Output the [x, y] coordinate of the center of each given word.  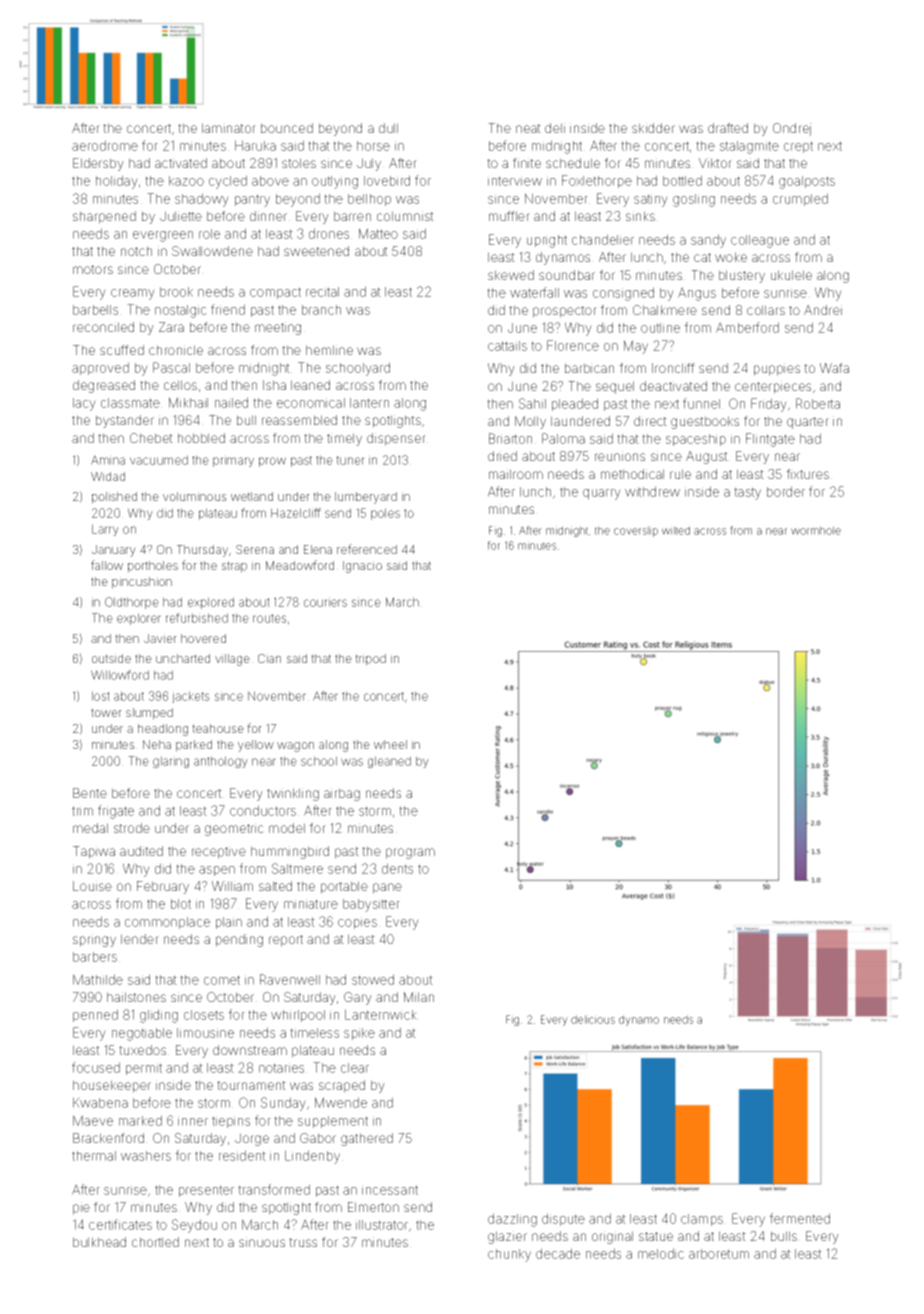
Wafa [834, 368]
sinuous [262, 1242]
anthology [221, 762]
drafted [728, 128]
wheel [390, 744]
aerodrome [105, 145]
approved [100, 368]
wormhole [816, 530]
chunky [509, 1255]
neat [528, 128]
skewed [511, 275]
